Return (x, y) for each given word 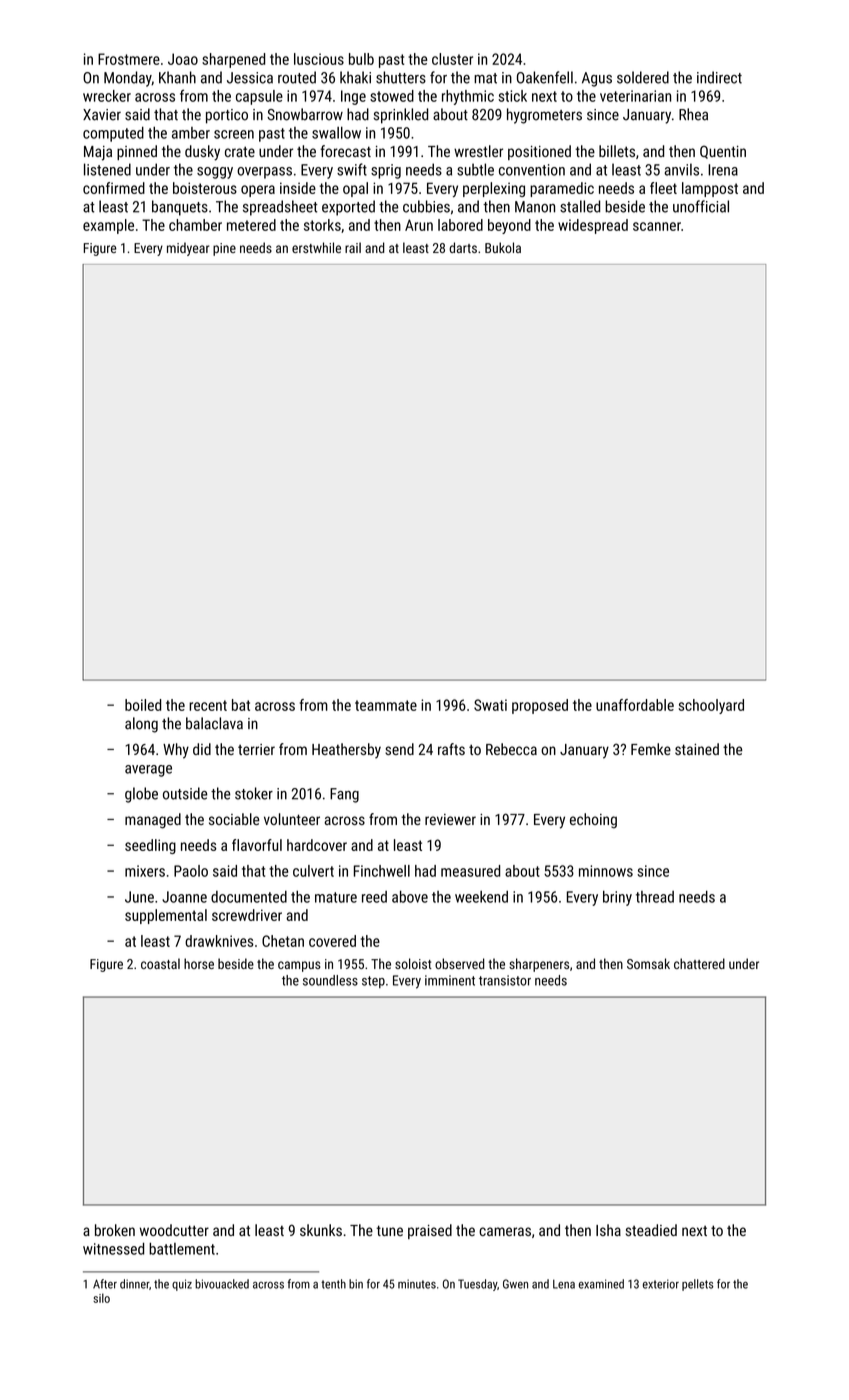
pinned (137, 152)
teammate (386, 705)
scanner (657, 226)
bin (356, 1284)
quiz (182, 1285)
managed (153, 821)
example (108, 226)
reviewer (450, 819)
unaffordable (635, 705)
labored (460, 225)
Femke (651, 749)
